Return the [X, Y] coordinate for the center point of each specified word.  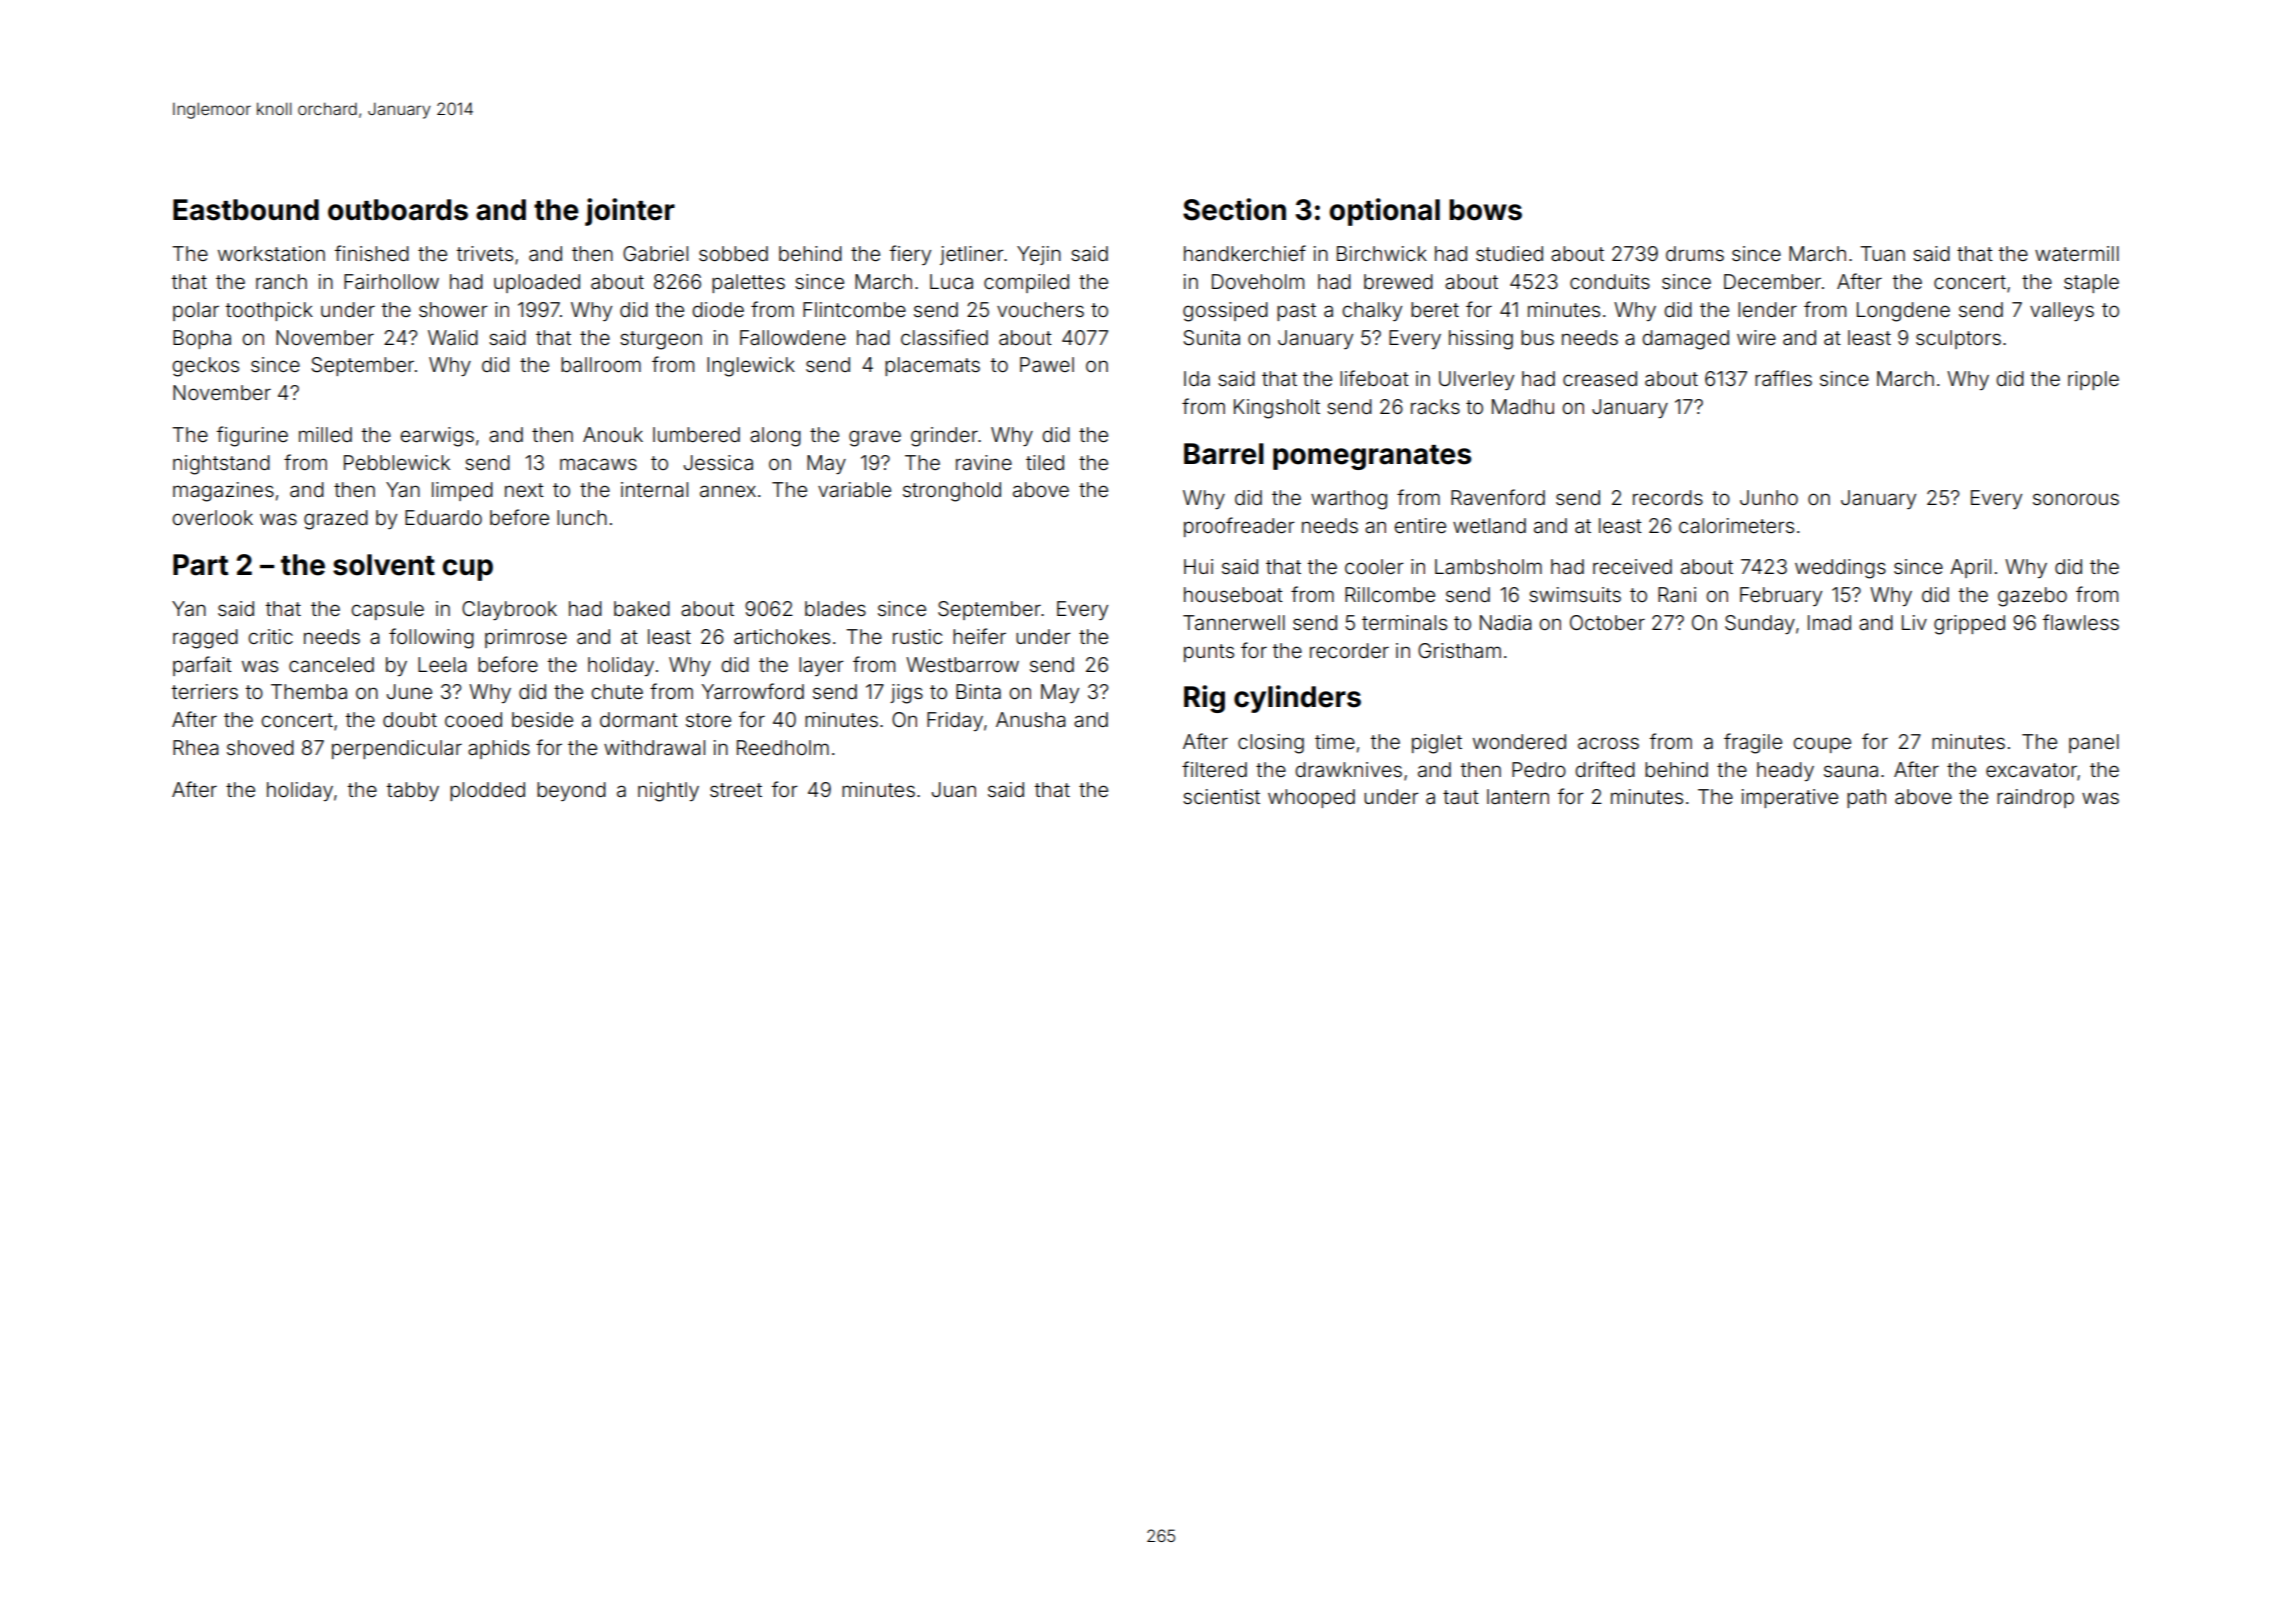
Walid [453, 337]
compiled [1026, 283]
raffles [1783, 378]
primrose [526, 638]
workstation [271, 253]
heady [1785, 771]
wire [1756, 337]
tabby [412, 791]
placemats [932, 366]
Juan [954, 789]
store [708, 720]
